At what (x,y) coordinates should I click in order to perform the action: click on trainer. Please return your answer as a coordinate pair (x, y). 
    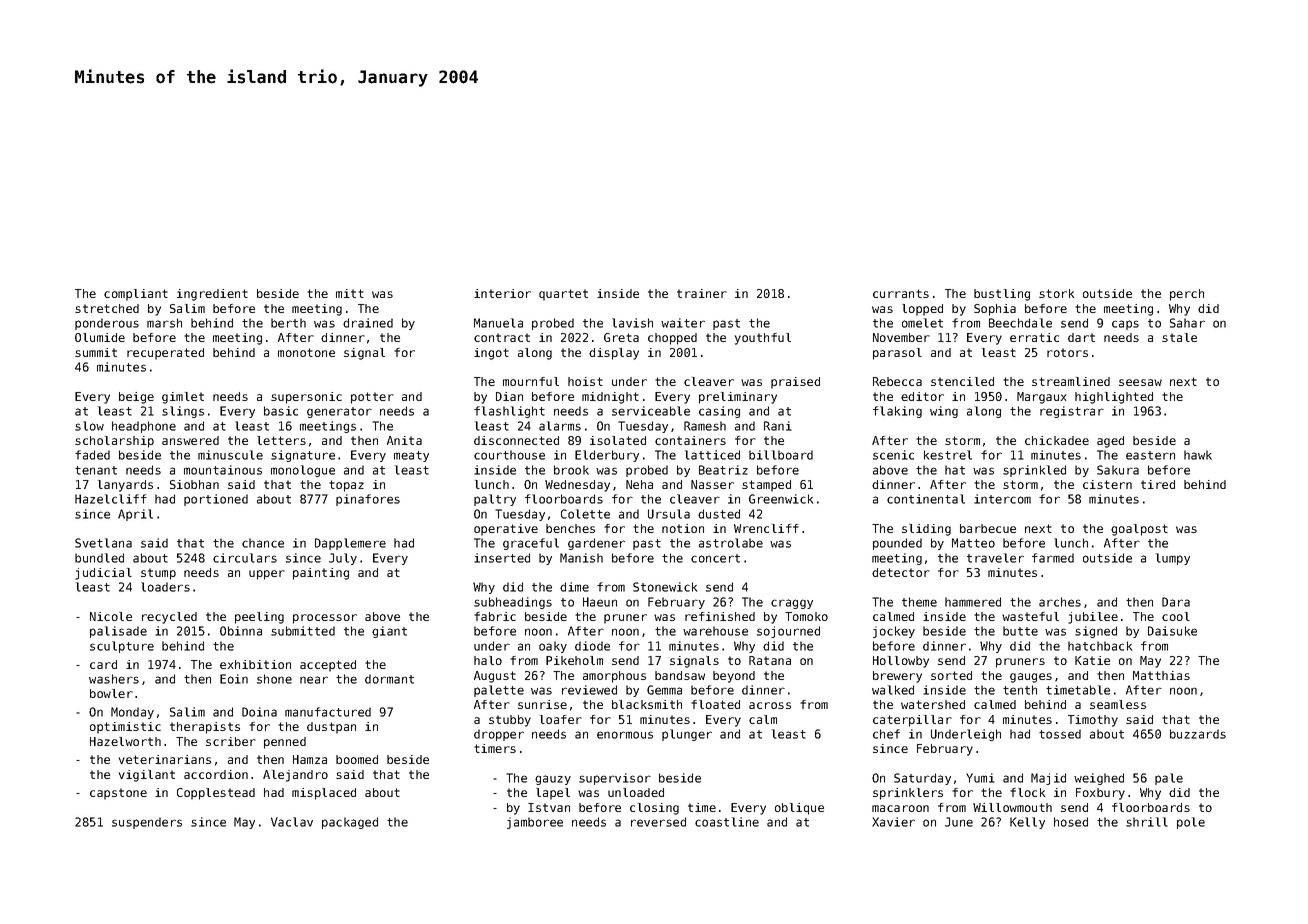
    Looking at the image, I should click on (702, 293).
